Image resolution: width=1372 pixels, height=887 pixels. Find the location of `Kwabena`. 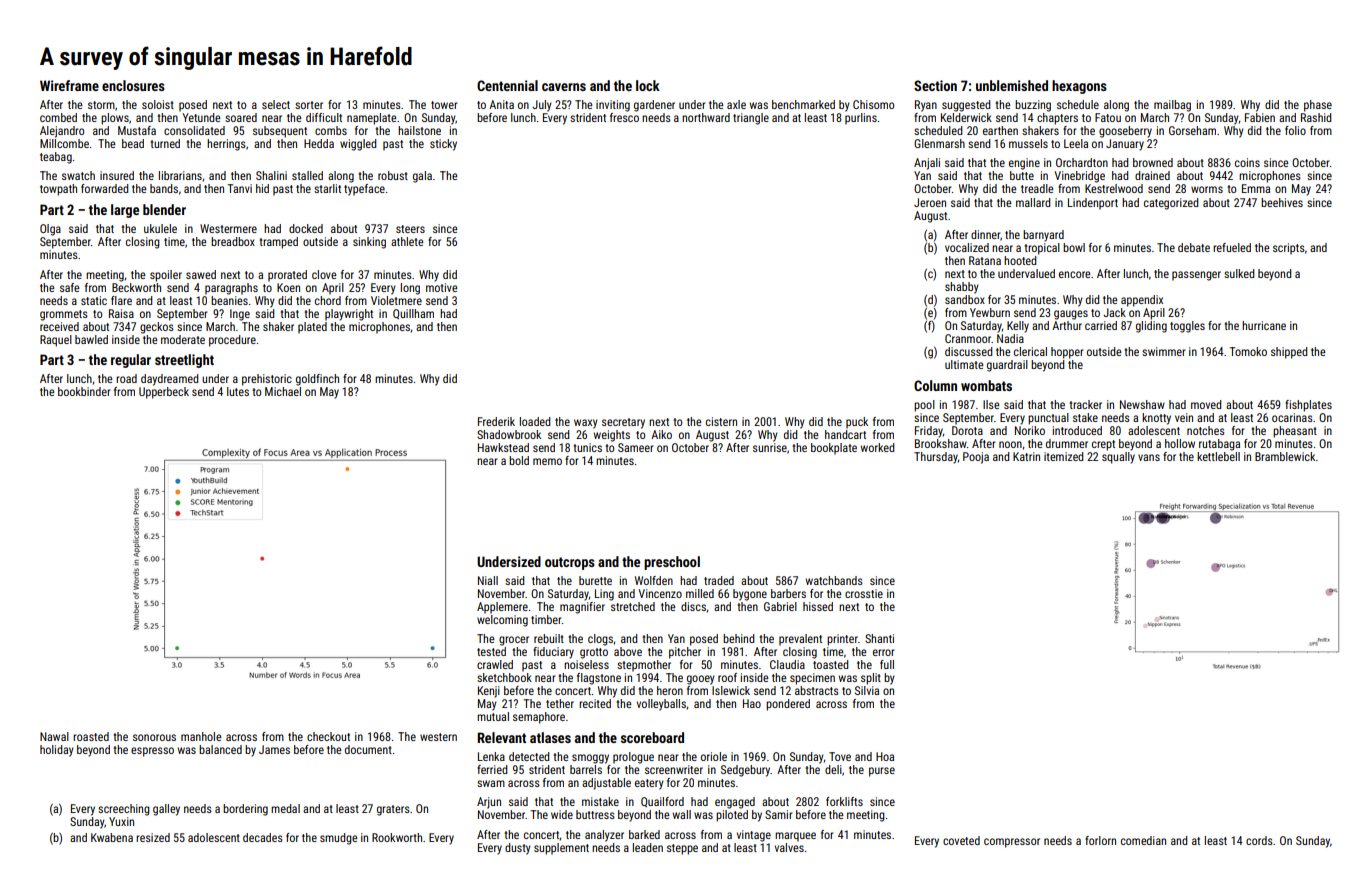

Kwabena is located at coordinates (112, 837).
